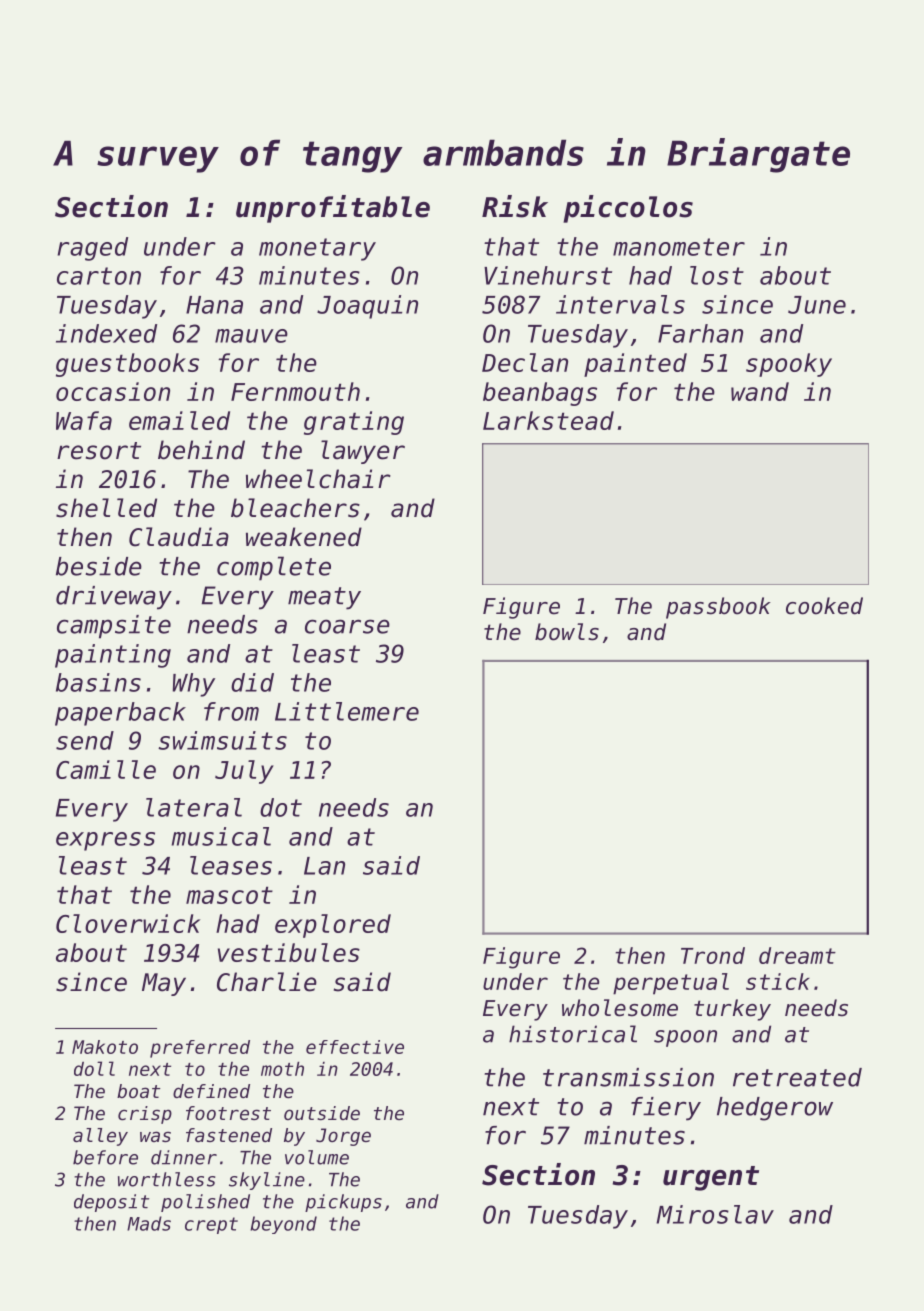 The height and width of the page is (1311, 924). I want to click on cooked, so click(824, 606).
